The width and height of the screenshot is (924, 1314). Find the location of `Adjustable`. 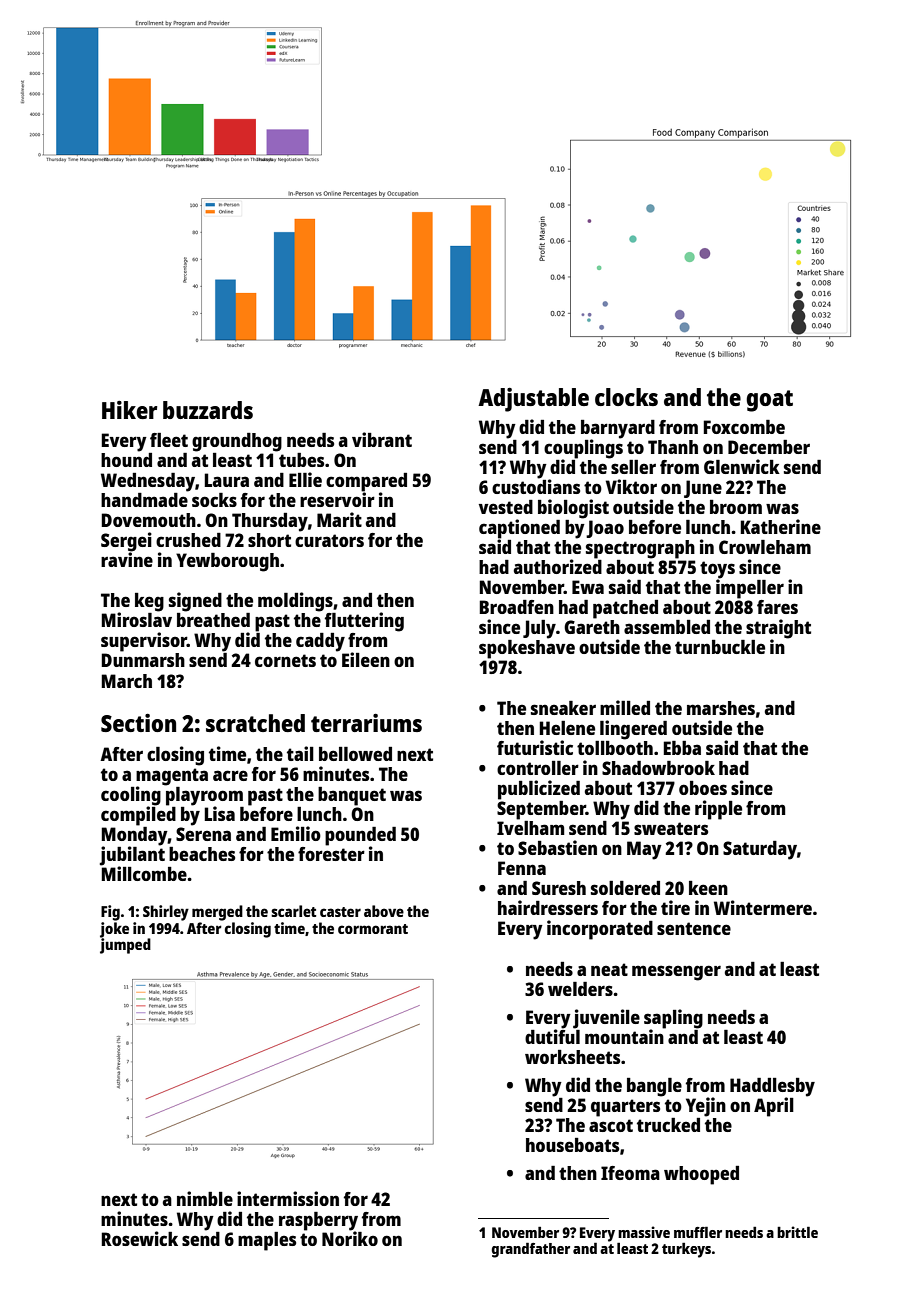

Adjustable is located at coordinates (533, 400).
